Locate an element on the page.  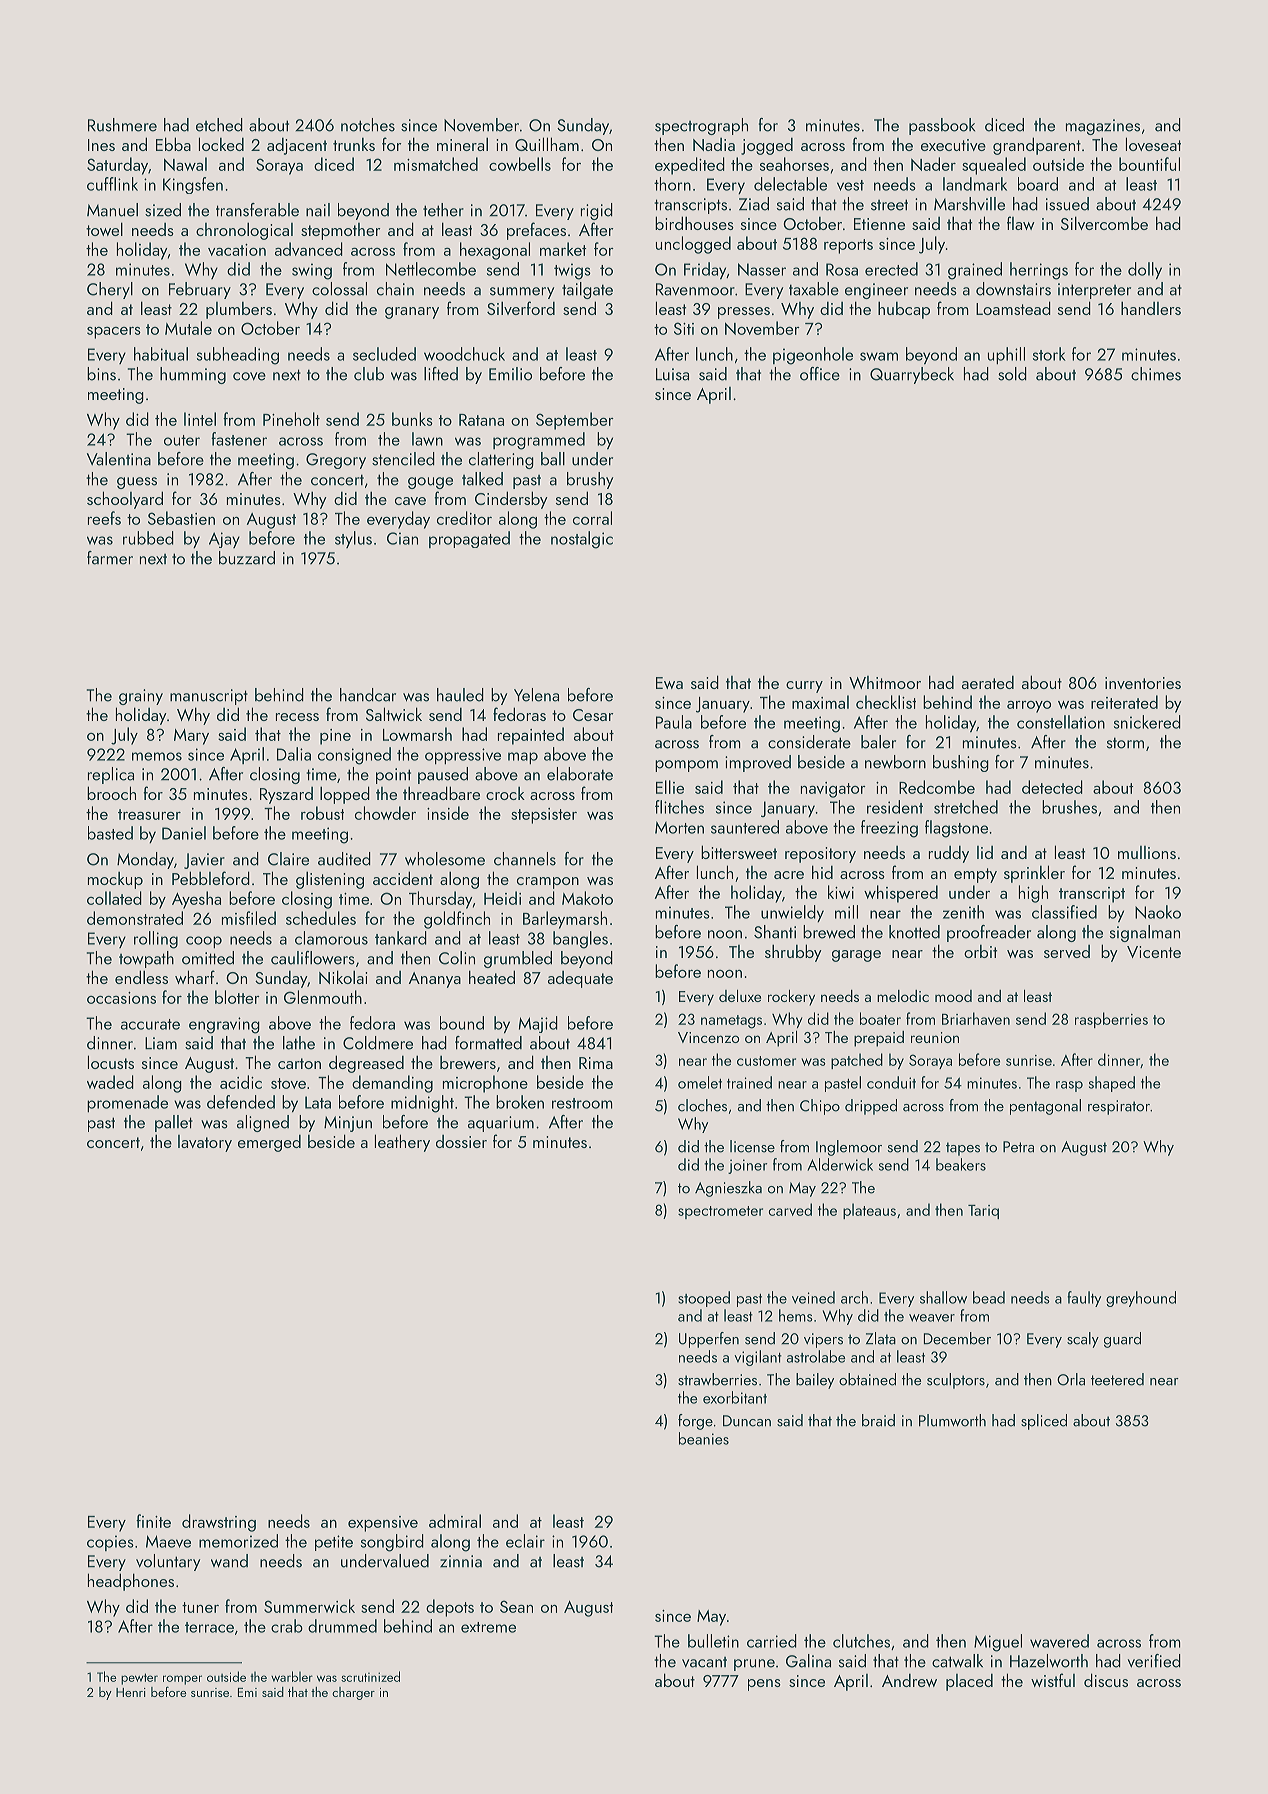
Rushmere is located at coordinates (122, 125).
